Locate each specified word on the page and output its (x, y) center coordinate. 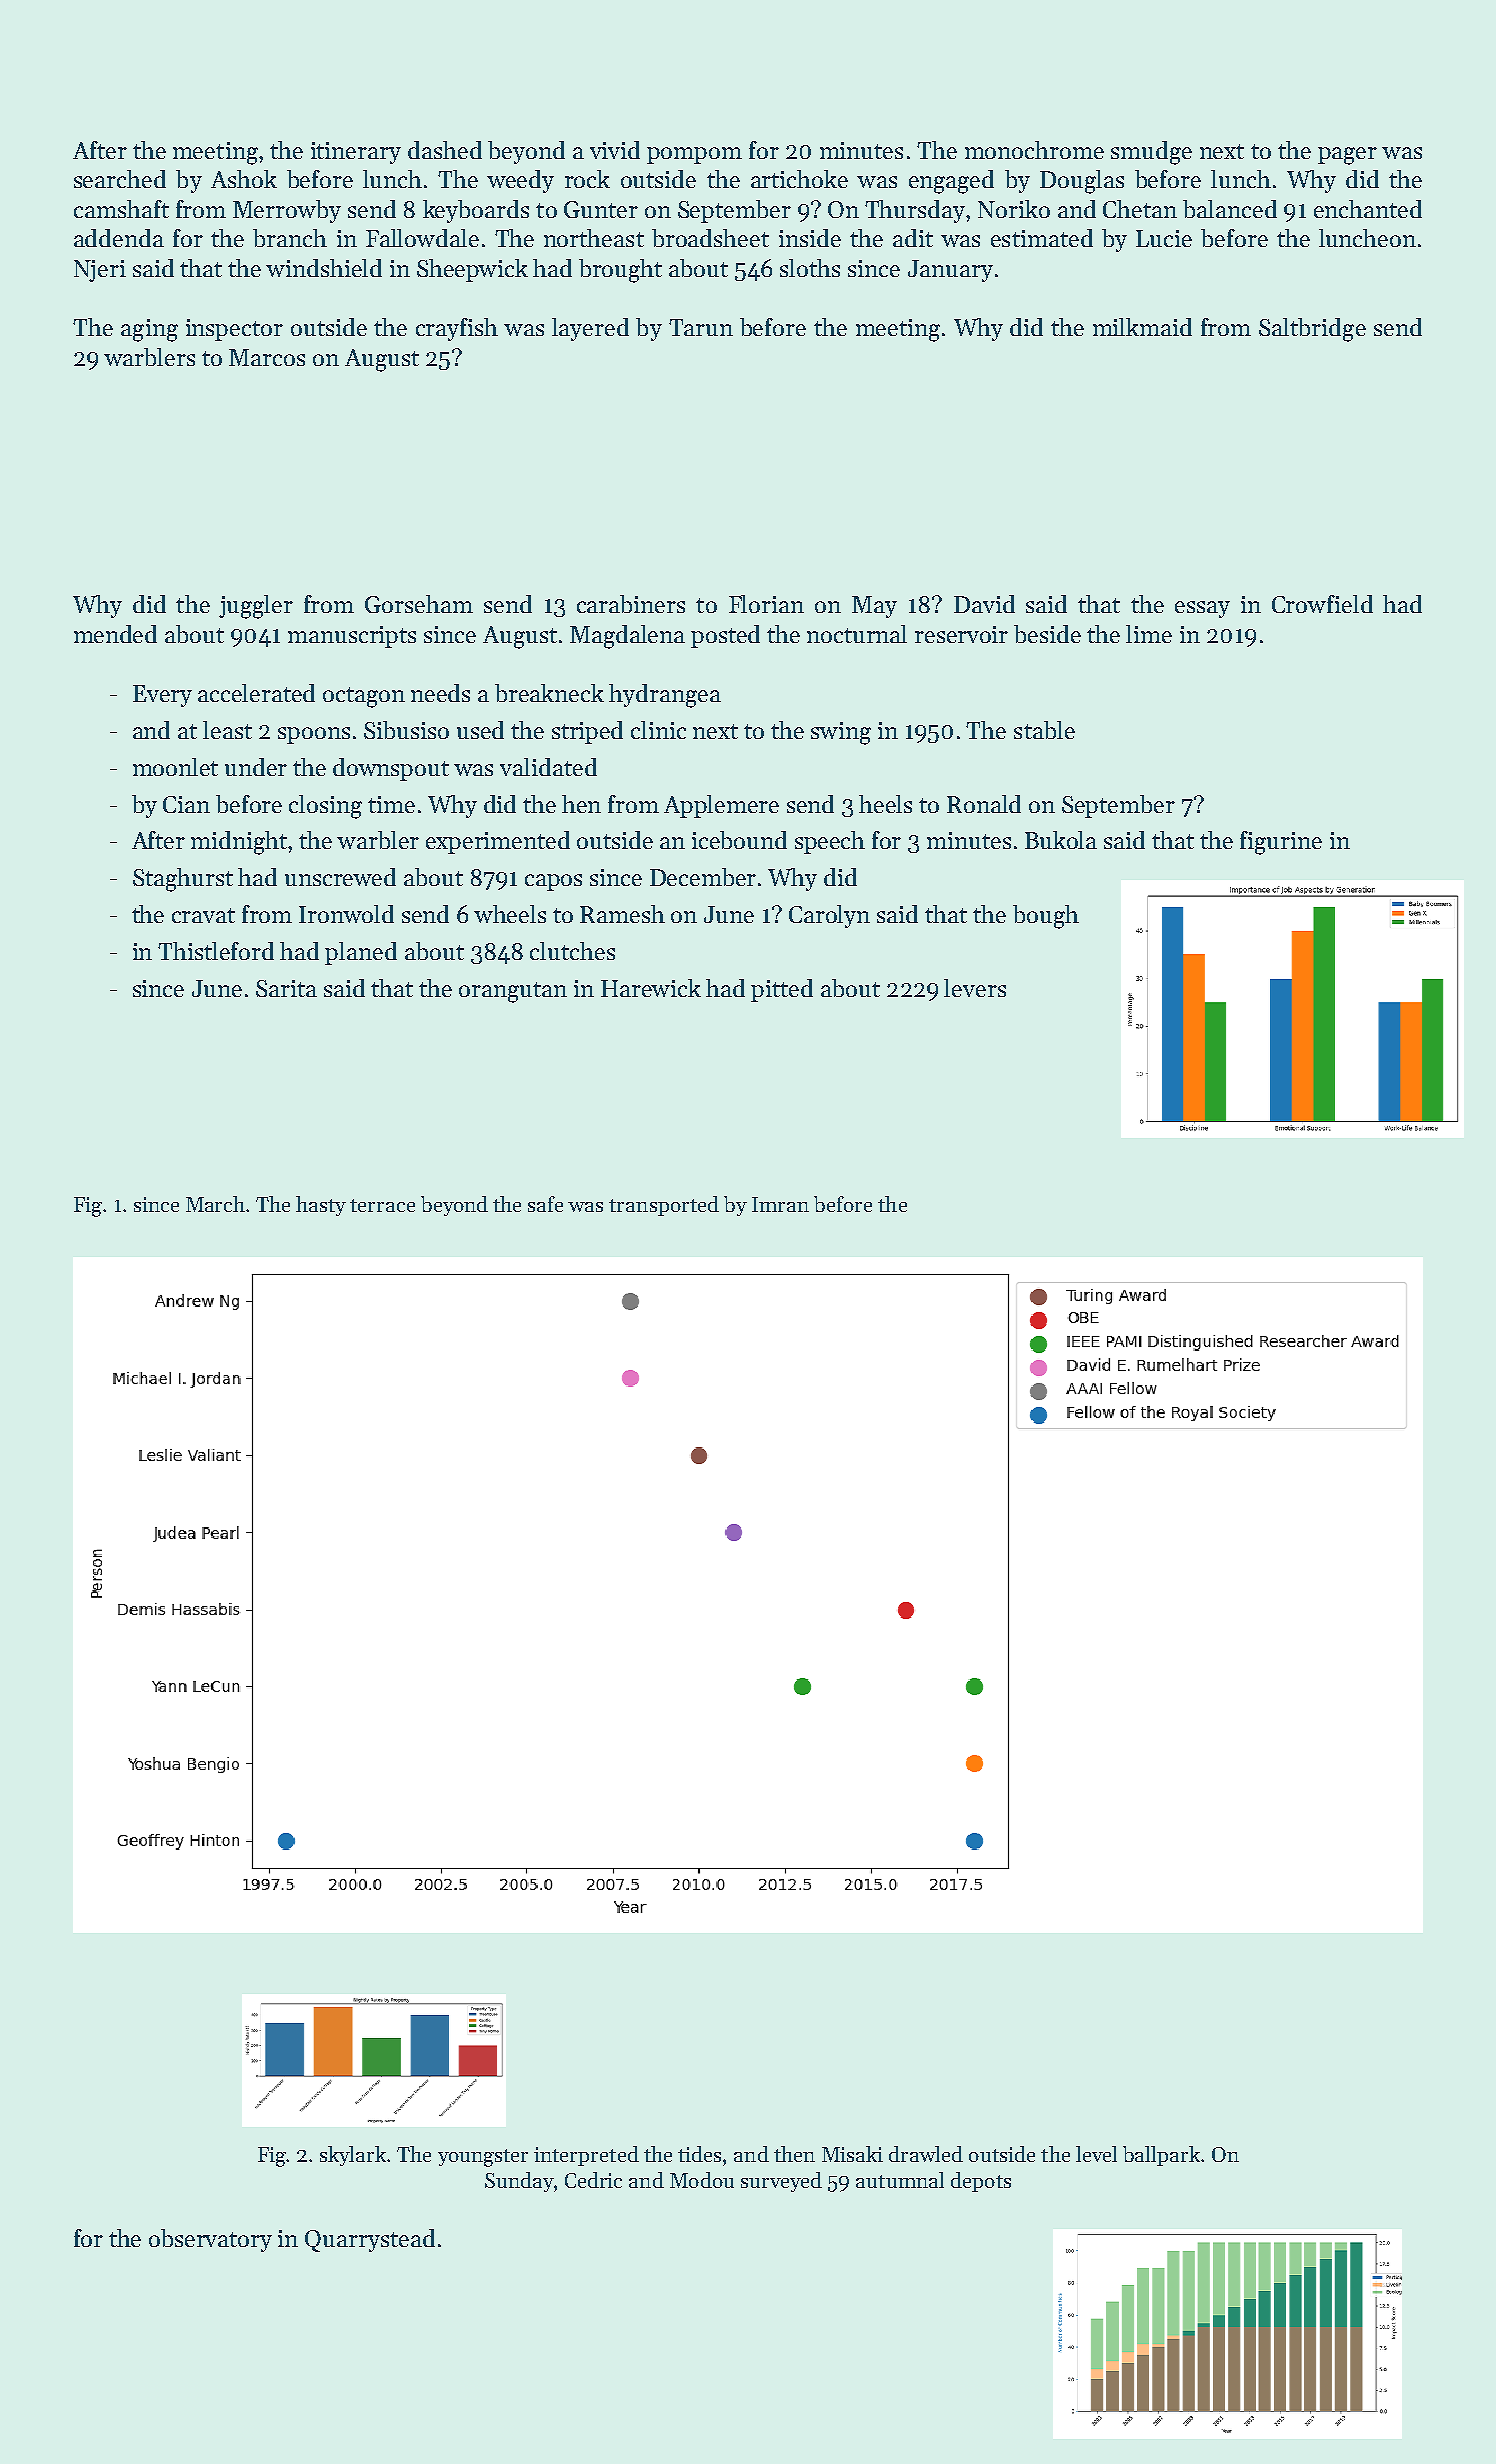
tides (699, 2154)
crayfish (457, 329)
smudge (1151, 153)
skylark (353, 2156)
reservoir (961, 634)
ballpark (1161, 2156)
